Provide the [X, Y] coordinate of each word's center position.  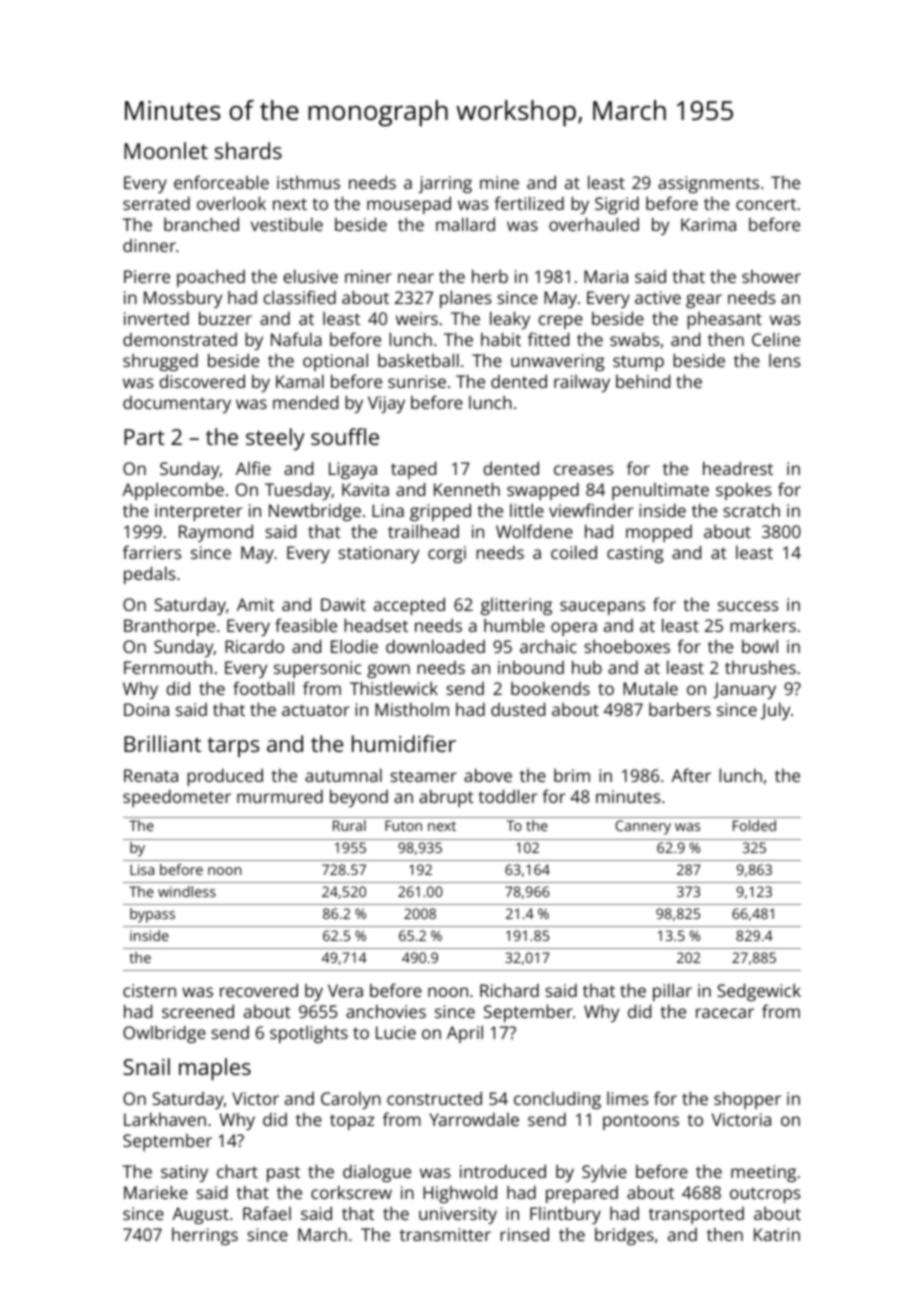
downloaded [435, 646]
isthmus [308, 182]
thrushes [760, 667]
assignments [708, 184]
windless [187, 891]
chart [237, 1171]
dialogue [377, 1173]
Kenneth [467, 489]
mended [305, 402]
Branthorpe [169, 627]
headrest [738, 468]
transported [696, 1215]
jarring [445, 184]
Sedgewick [759, 992]
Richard [509, 990]
